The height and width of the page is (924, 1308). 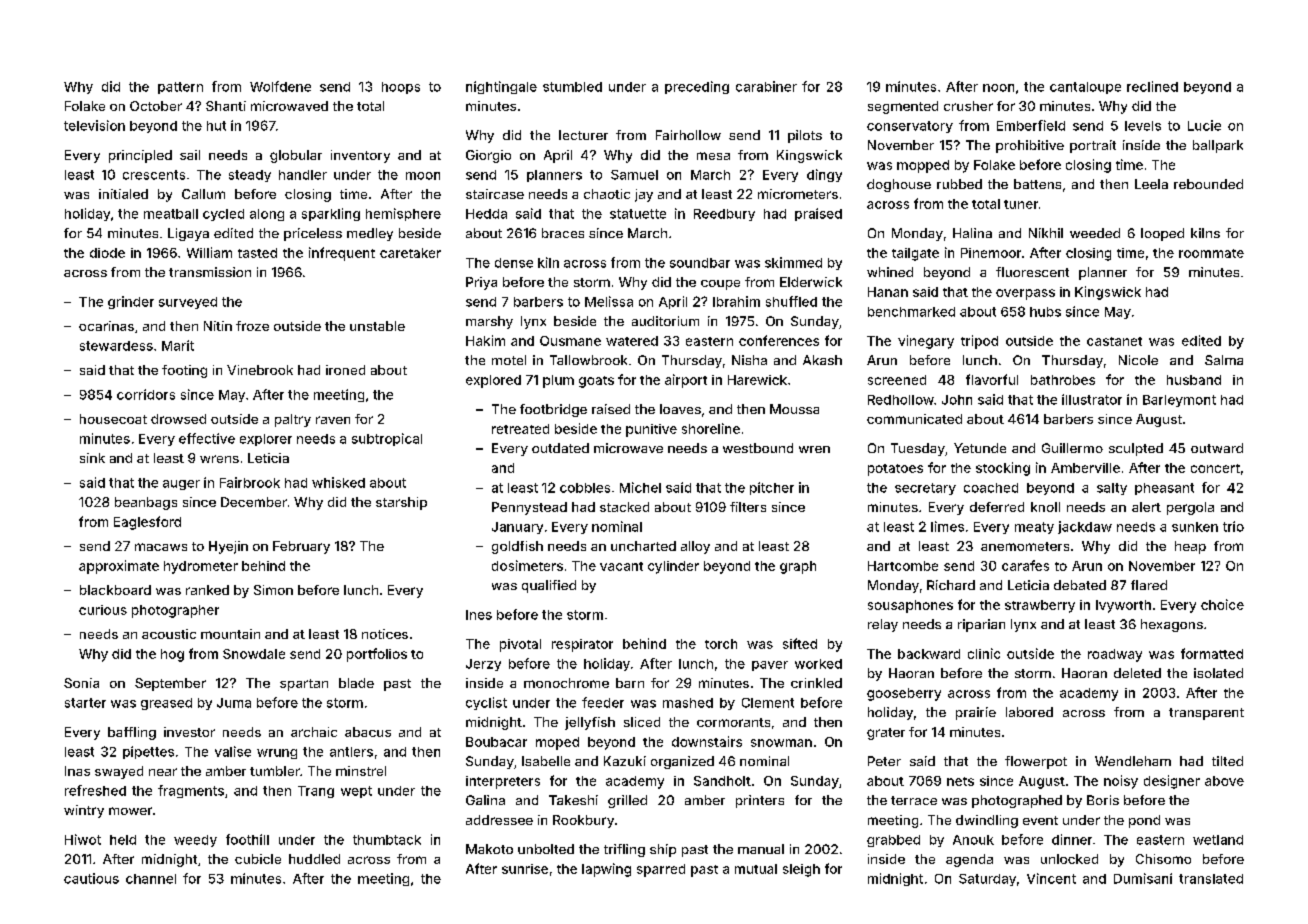 What do you see at coordinates (81, 683) in the page?
I see `Sonia` at bounding box center [81, 683].
